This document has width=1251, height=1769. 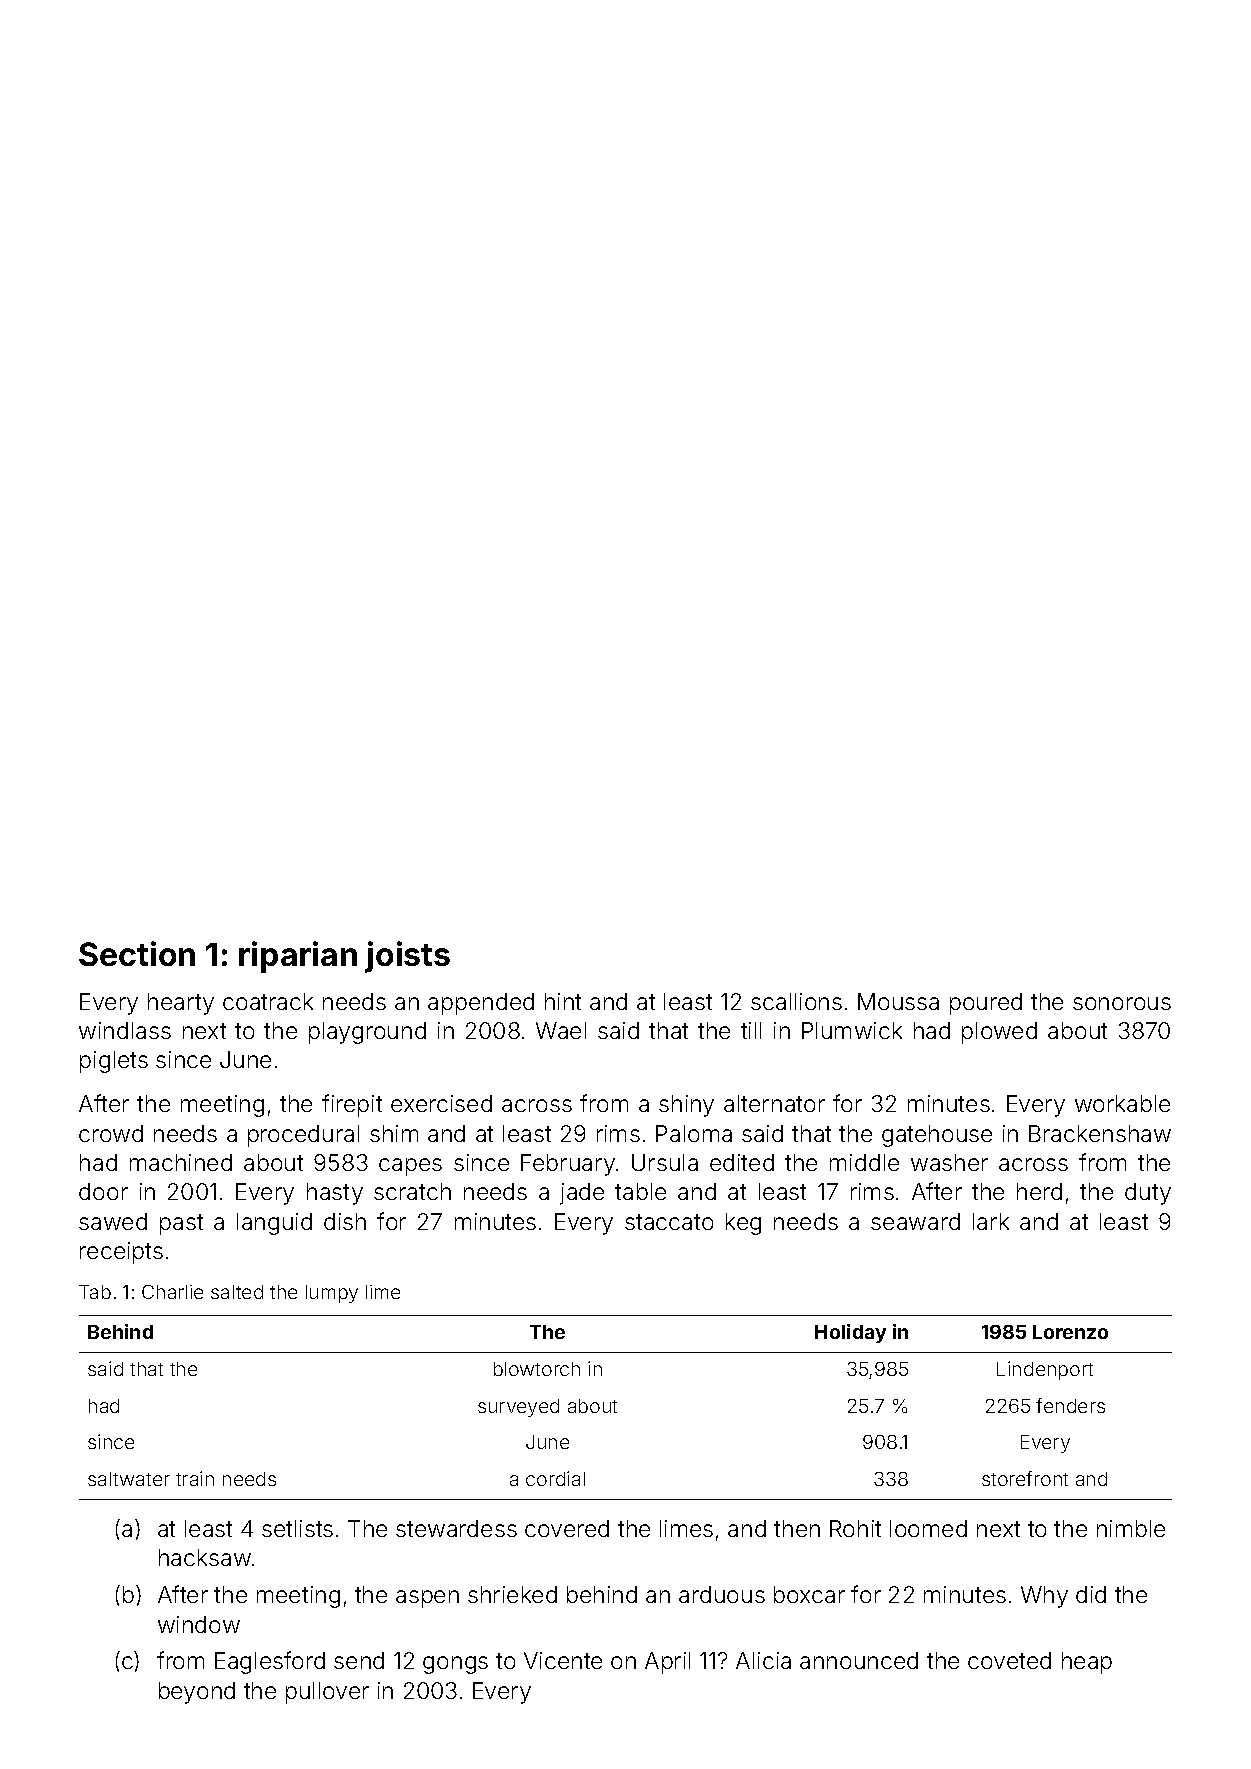 What do you see at coordinates (859, 1660) in the document?
I see `announced` at bounding box center [859, 1660].
